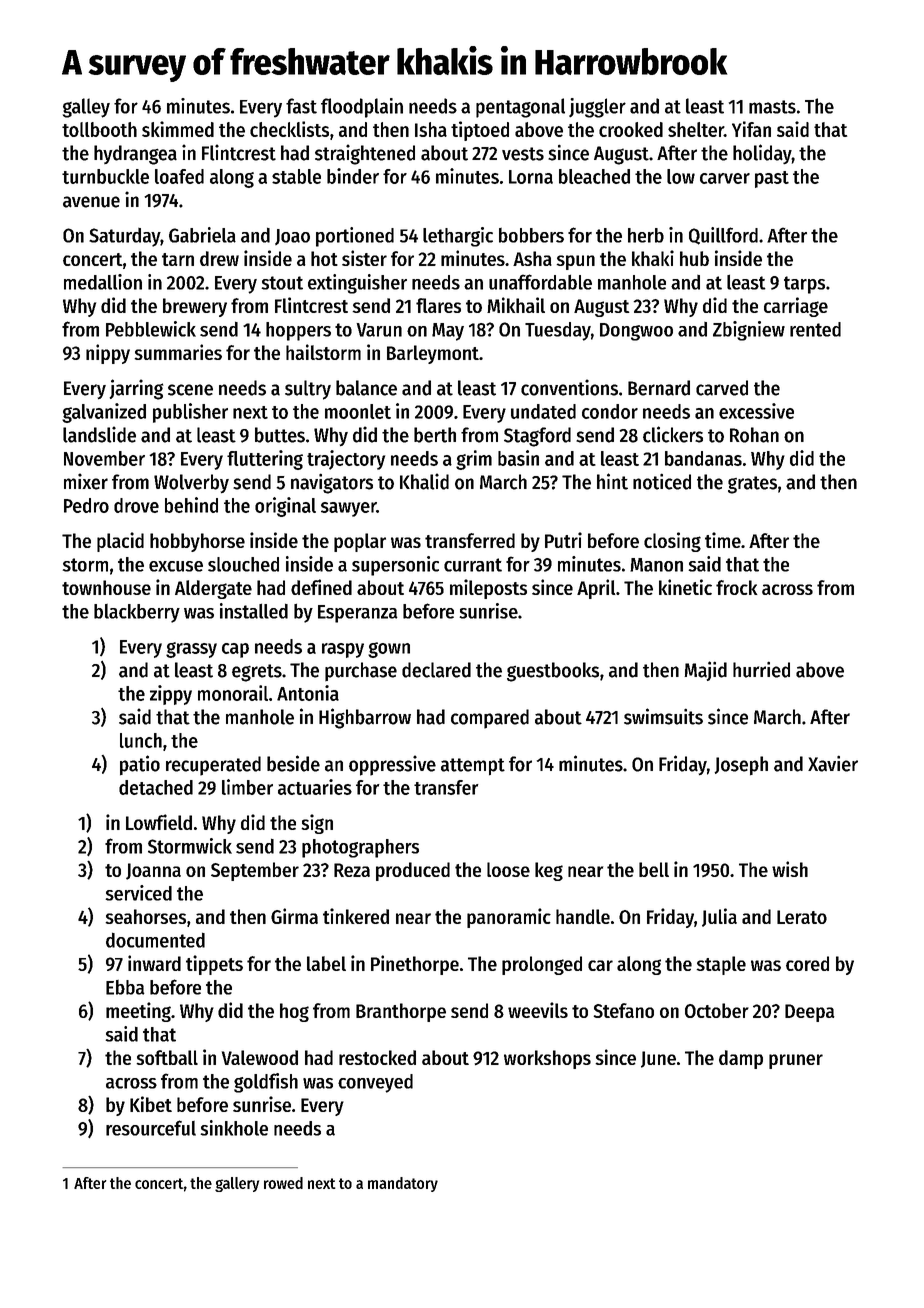 This screenshot has height=1308, width=924. What do you see at coordinates (436, 670) in the screenshot?
I see `declared` at bounding box center [436, 670].
